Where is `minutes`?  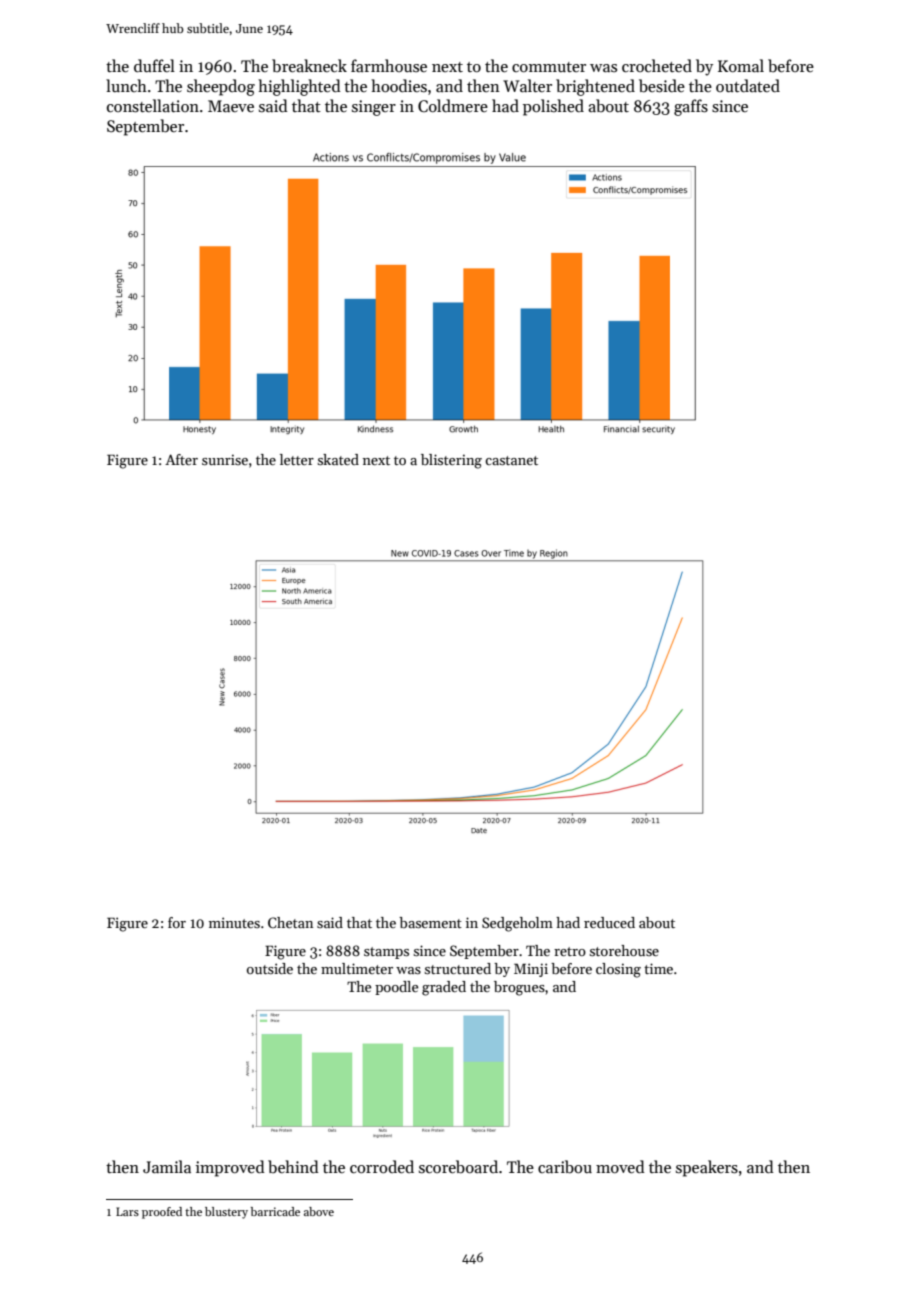
minutes is located at coordinates (234, 922).
